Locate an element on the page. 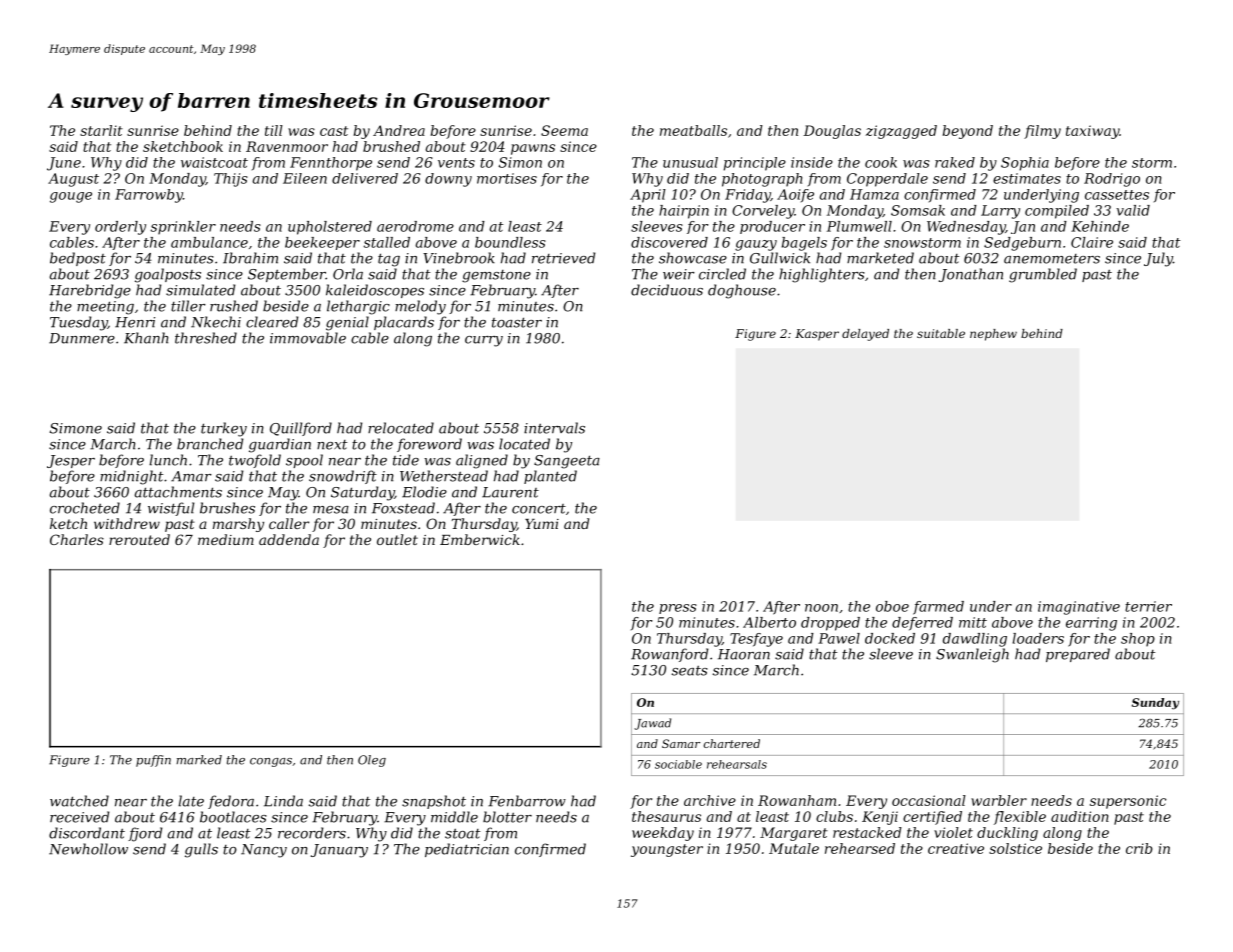 This document has width=1233, height=952. suitable is located at coordinates (941, 333).
